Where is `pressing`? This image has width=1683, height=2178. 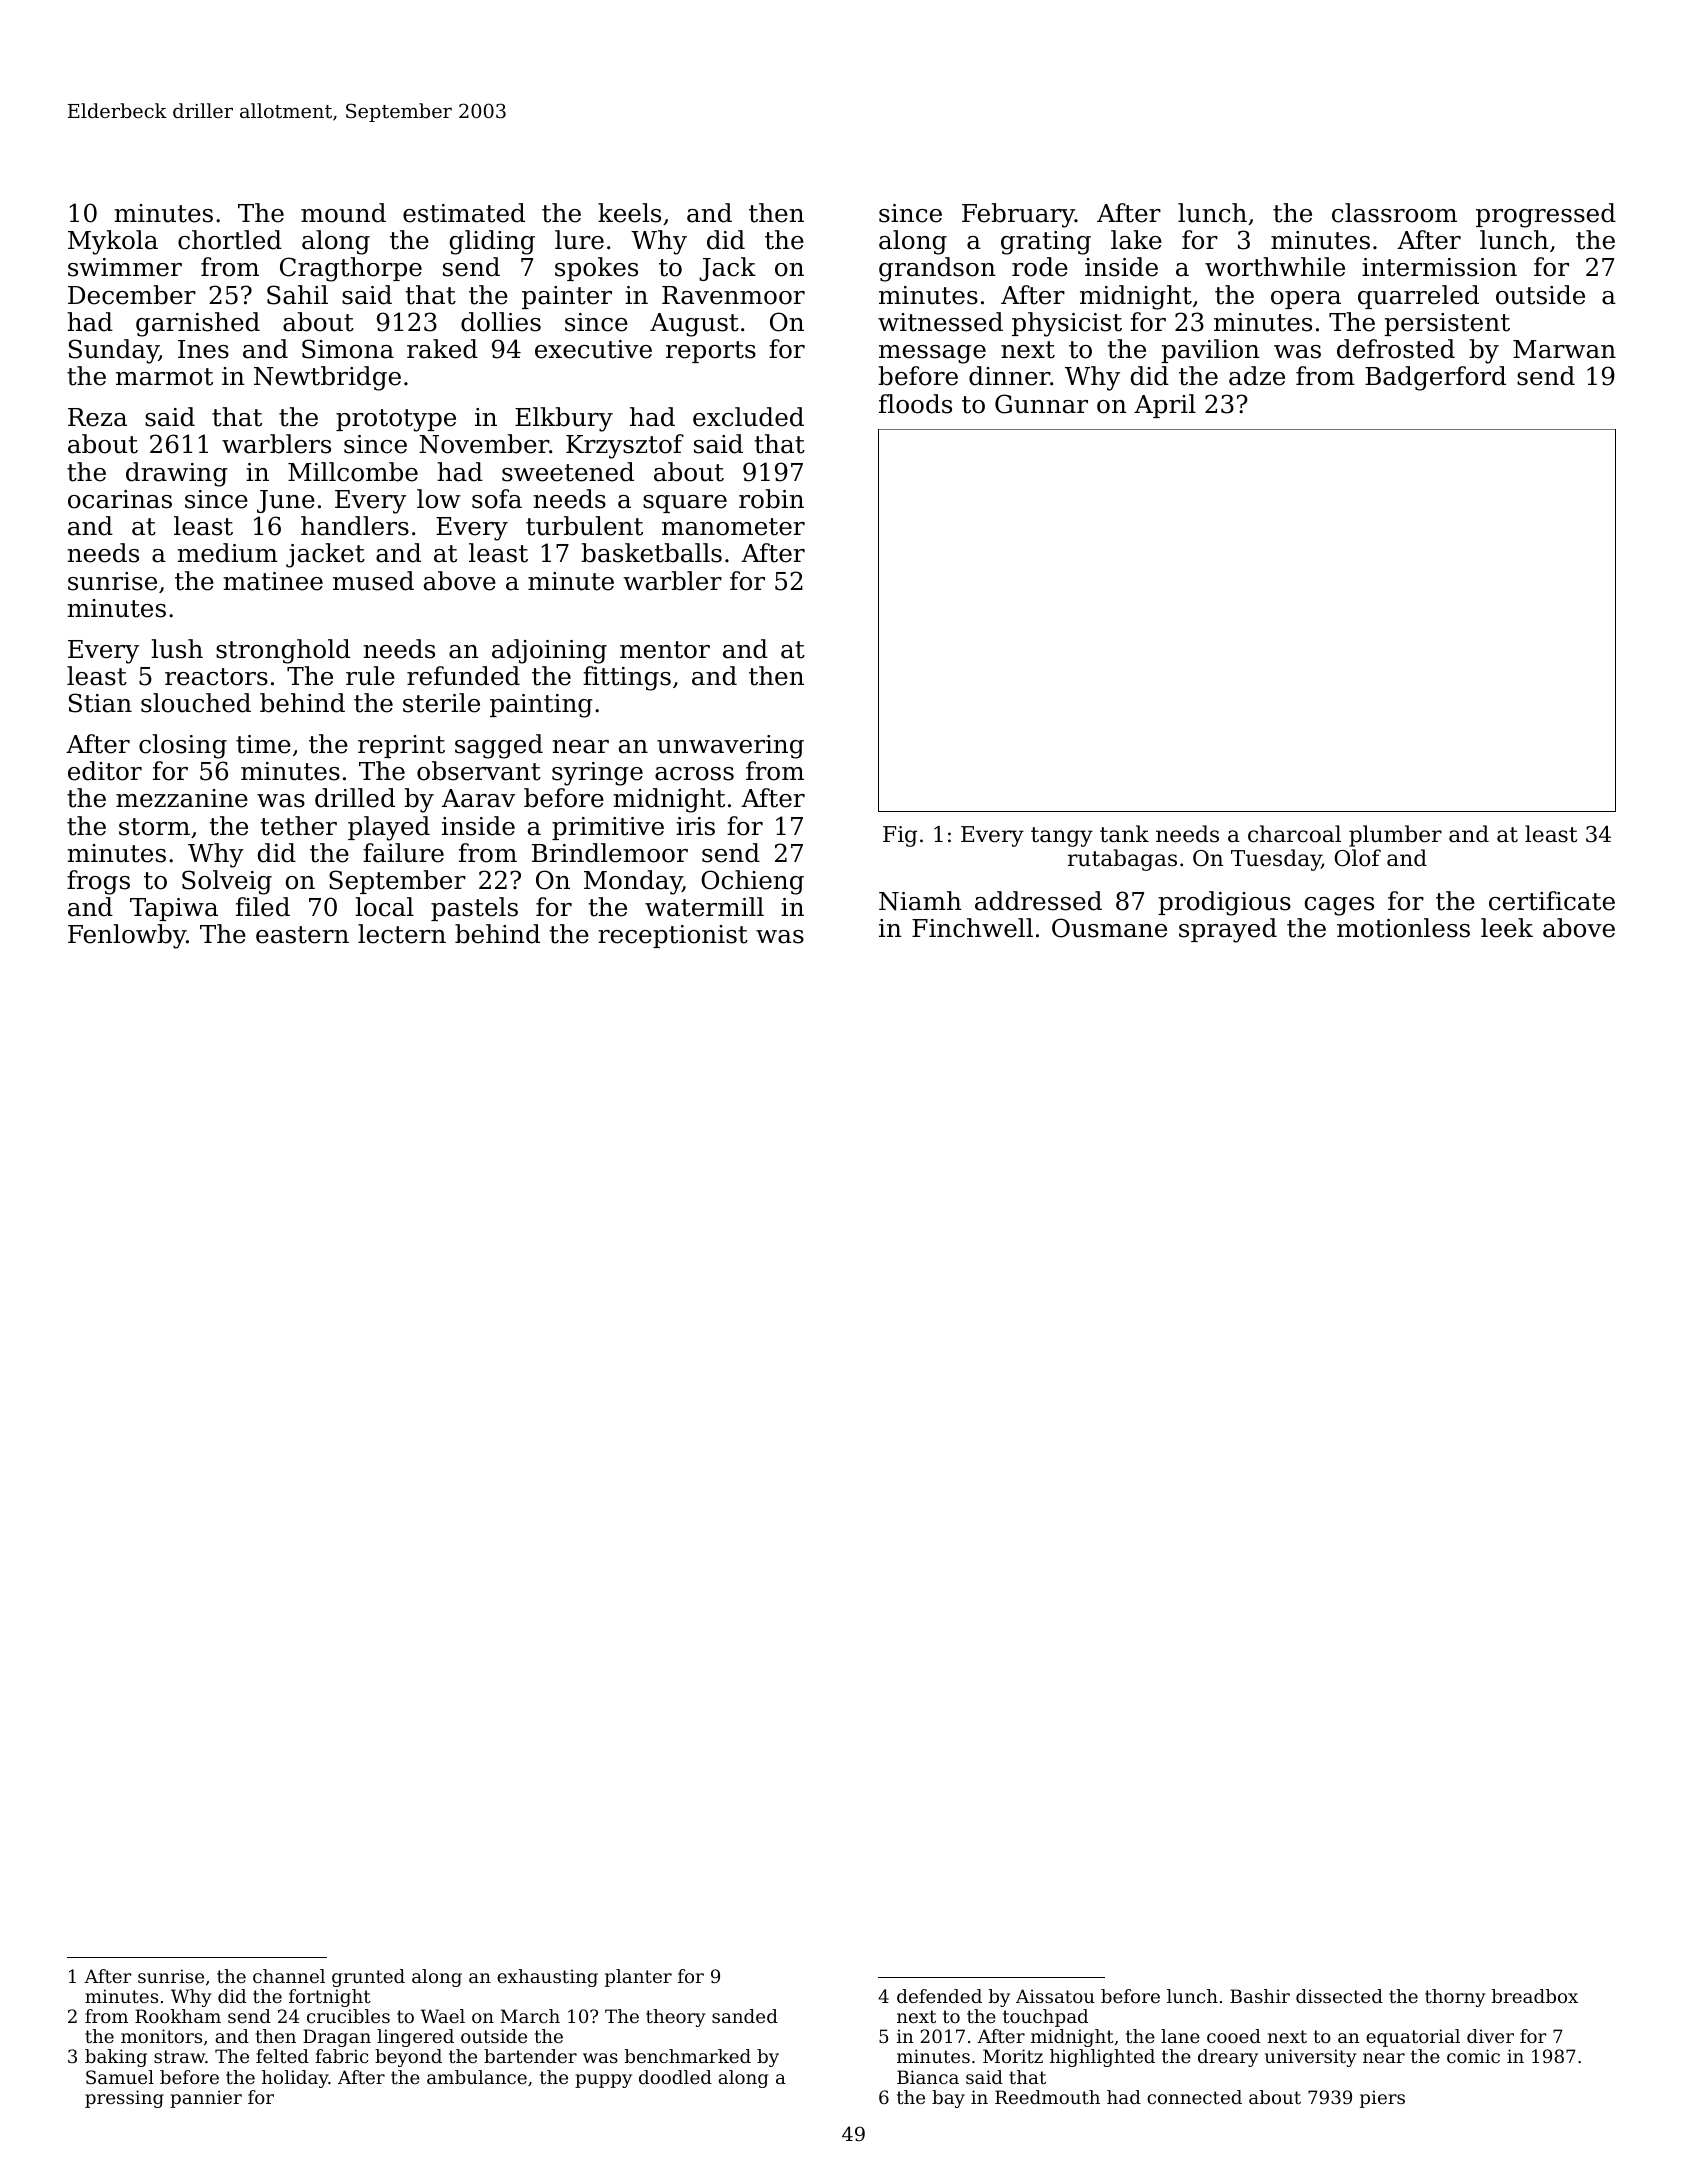
pressing is located at coordinates (124, 2099).
